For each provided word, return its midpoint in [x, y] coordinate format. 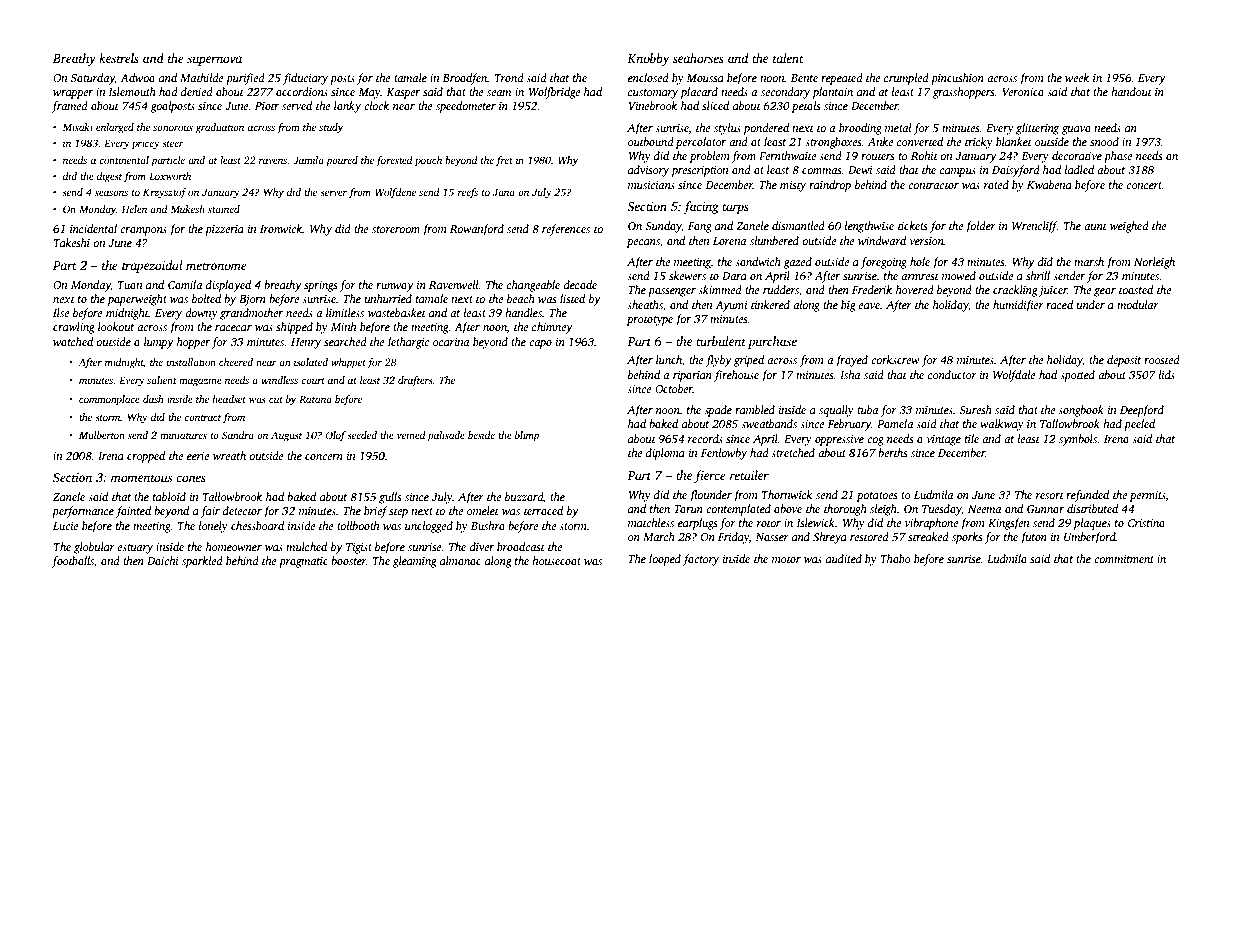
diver [482, 546]
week [1077, 77]
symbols [1078, 440]
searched [345, 341]
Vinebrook [653, 105]
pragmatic [303, 562]
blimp [527, 436]
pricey [146, 144]
